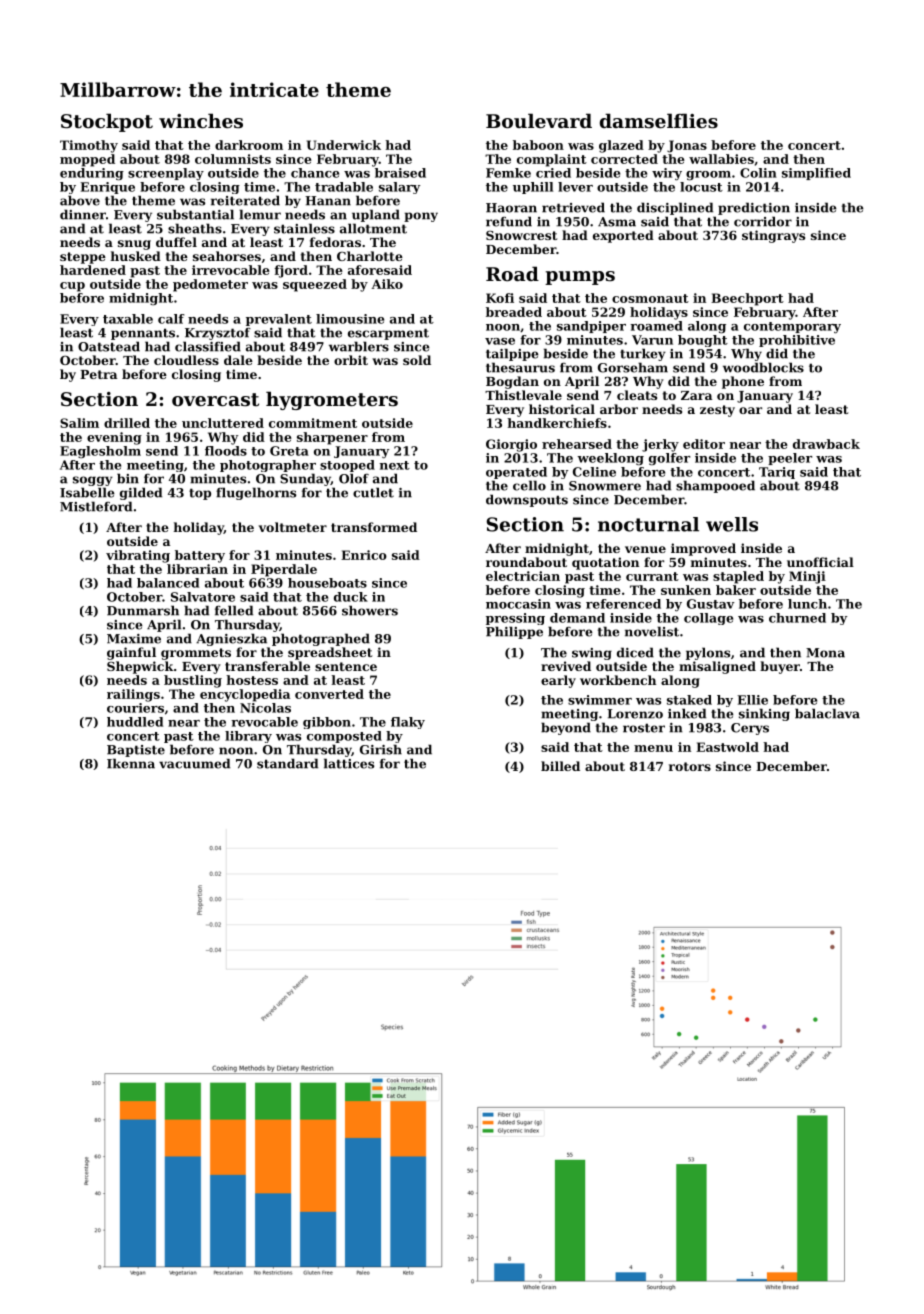 Image resolution: width=924 pixels, height=1314 pixels. What do you see at coordinates (201, 121) in the page?
I see `winches` at bounding box center [201, 121].
